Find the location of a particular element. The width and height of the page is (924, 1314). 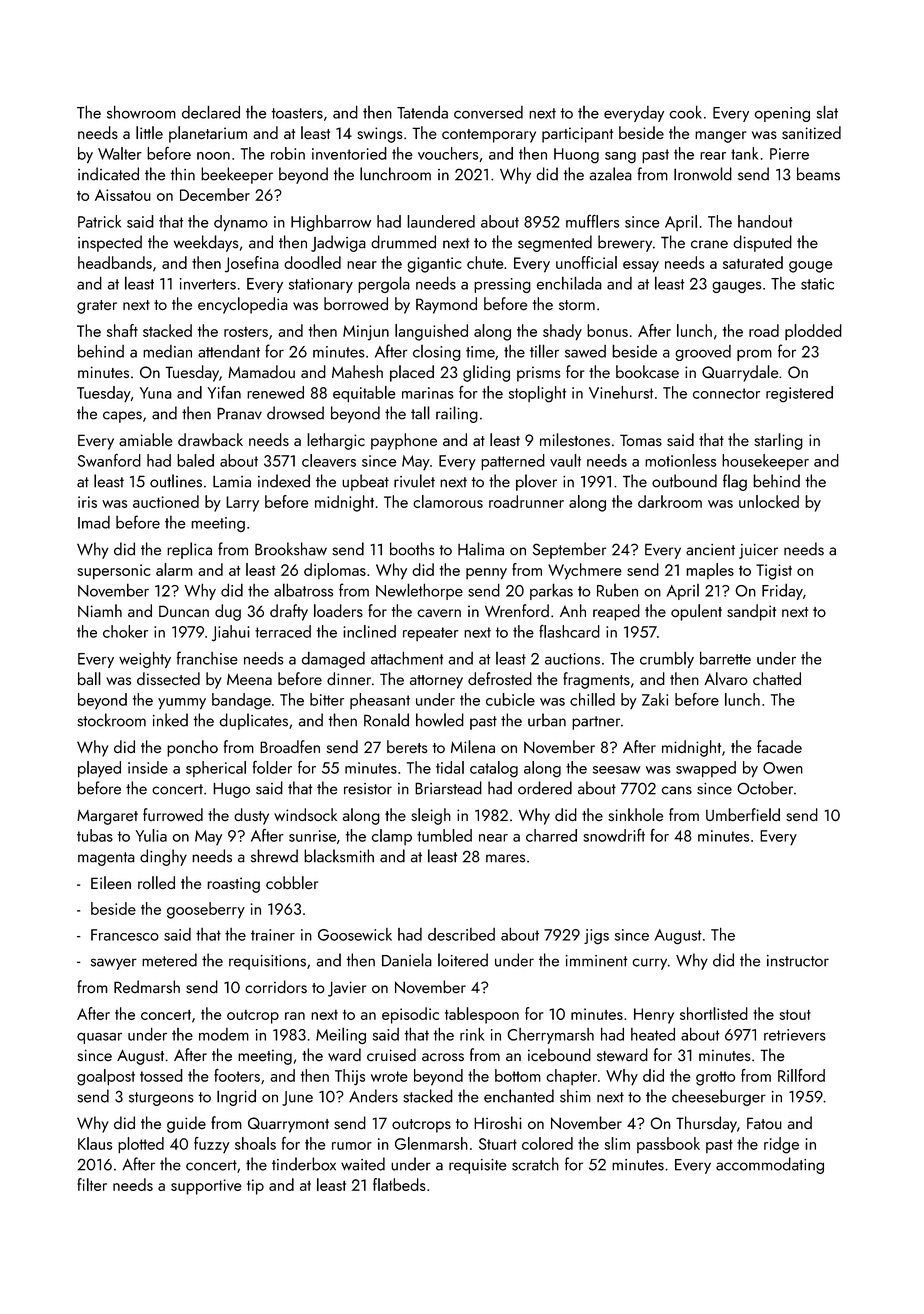

cans is located at coordinates (677, 790).
